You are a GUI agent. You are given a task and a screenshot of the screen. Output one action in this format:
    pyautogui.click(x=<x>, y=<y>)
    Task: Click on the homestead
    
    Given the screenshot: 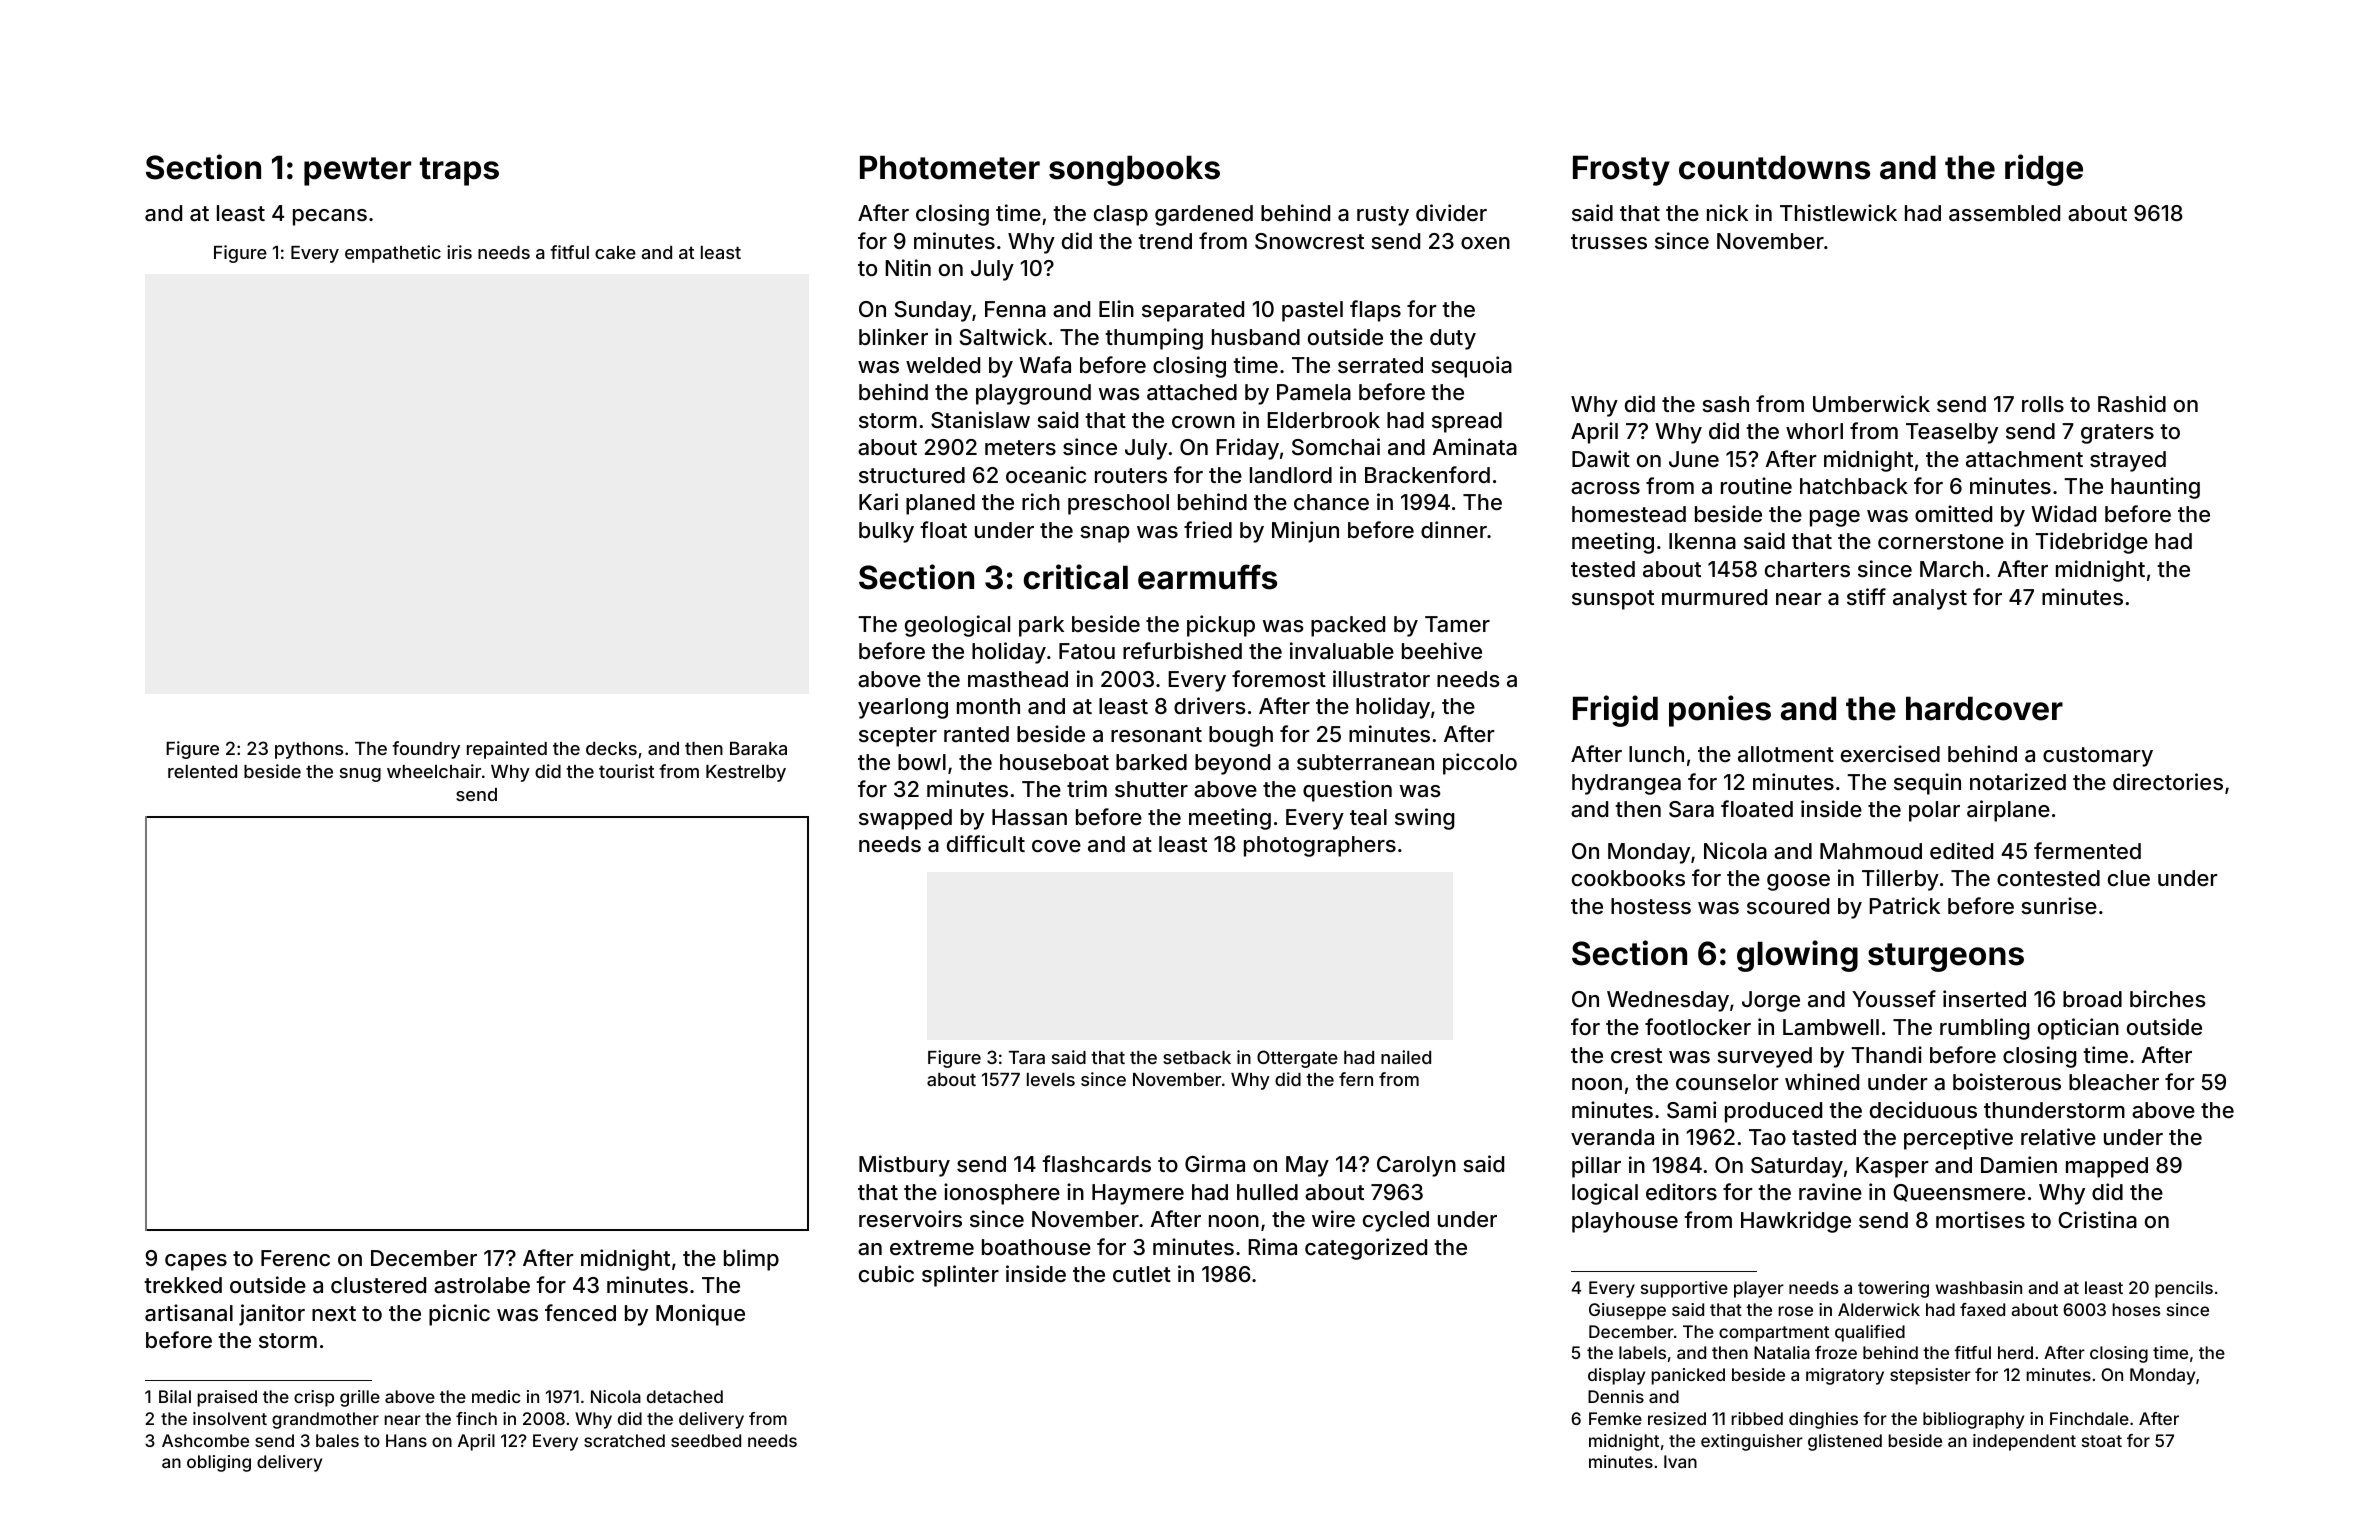 What is the action you would take?
    pyautogui.click(x=1629, y=514)
